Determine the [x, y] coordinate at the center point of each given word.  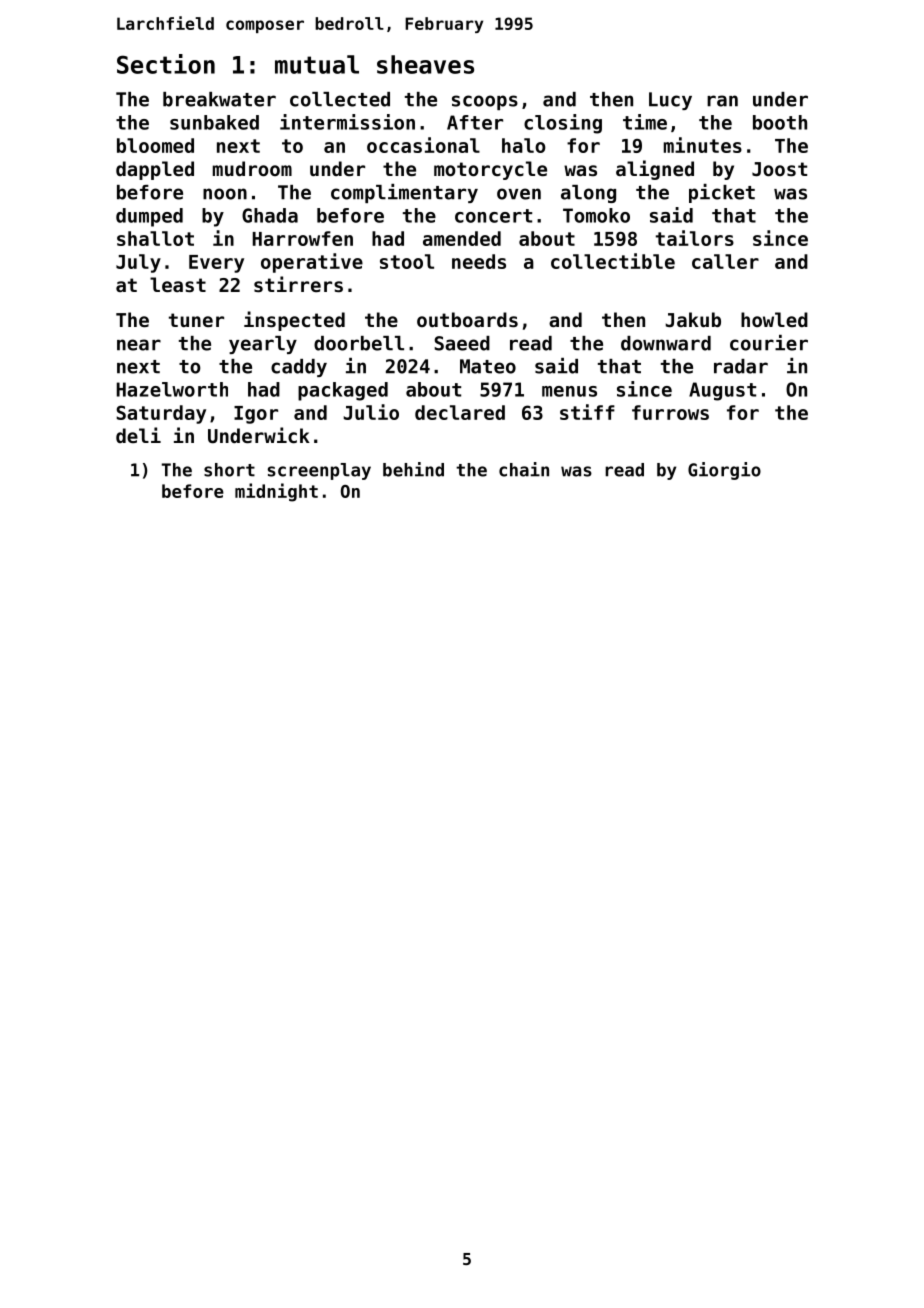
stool [407, 261]
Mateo [488, 366]
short [229, 470]
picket [722, 193]
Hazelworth [172, 389]
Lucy [670, 101]
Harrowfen [303, 238]
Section [166, 64]
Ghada [270, 215]
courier [769, 343]
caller [725, 261]
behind [413, 469]
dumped [149, 217]
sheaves [425, 64]
